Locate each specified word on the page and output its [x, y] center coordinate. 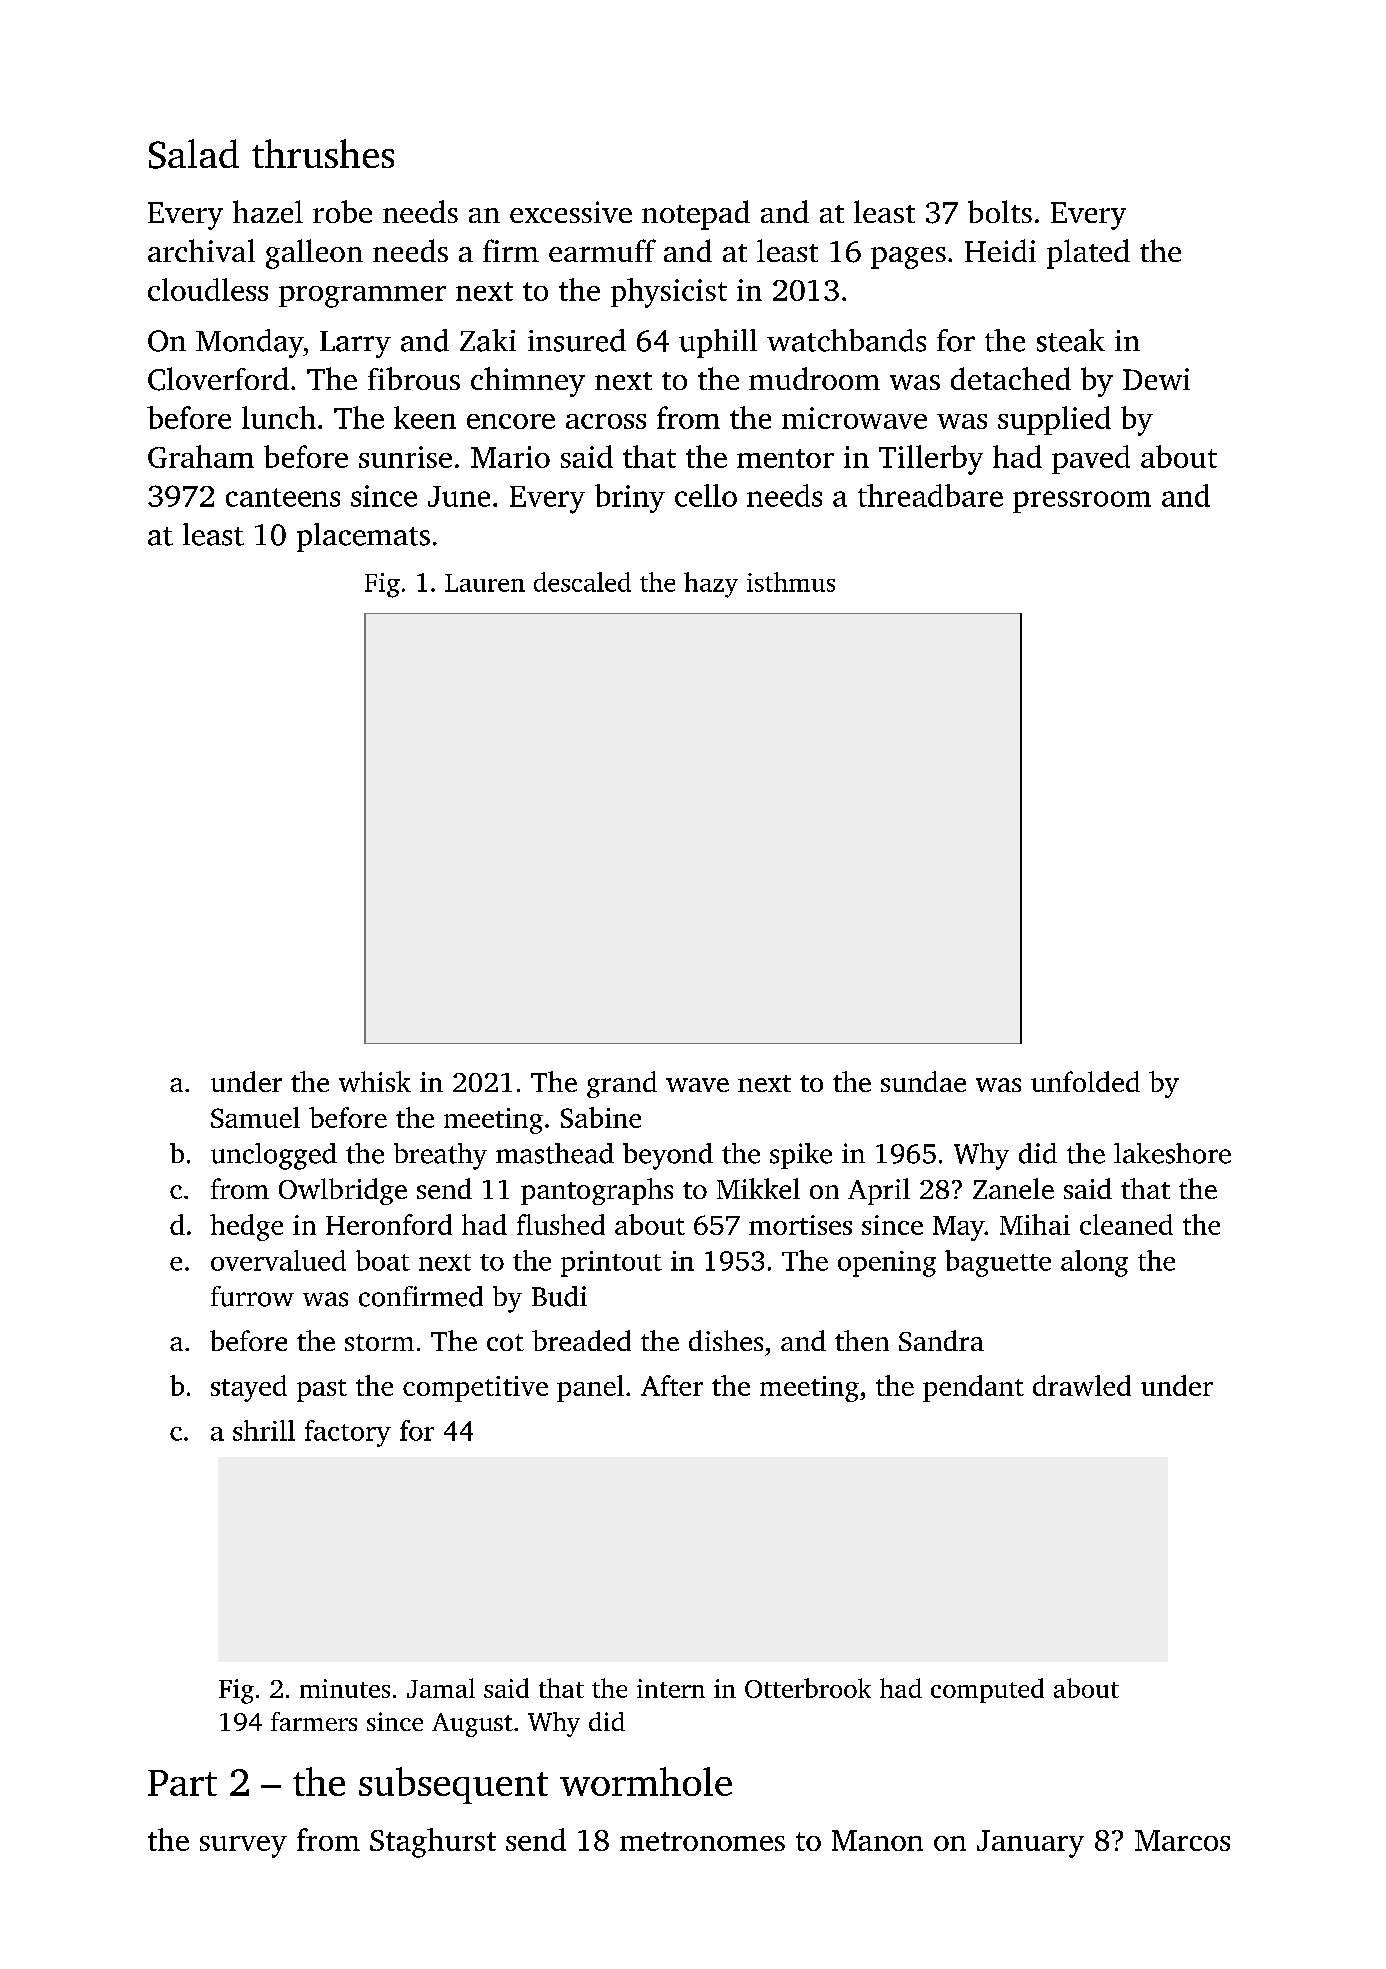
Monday [249, 343]
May [958, 1228]
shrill [264, 1430]
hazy [711, 585]
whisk [375, 1081]
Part [182, 1783]
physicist [669, 293]
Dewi [1156, 379]
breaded [581, 1340]
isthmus [791, 582]
